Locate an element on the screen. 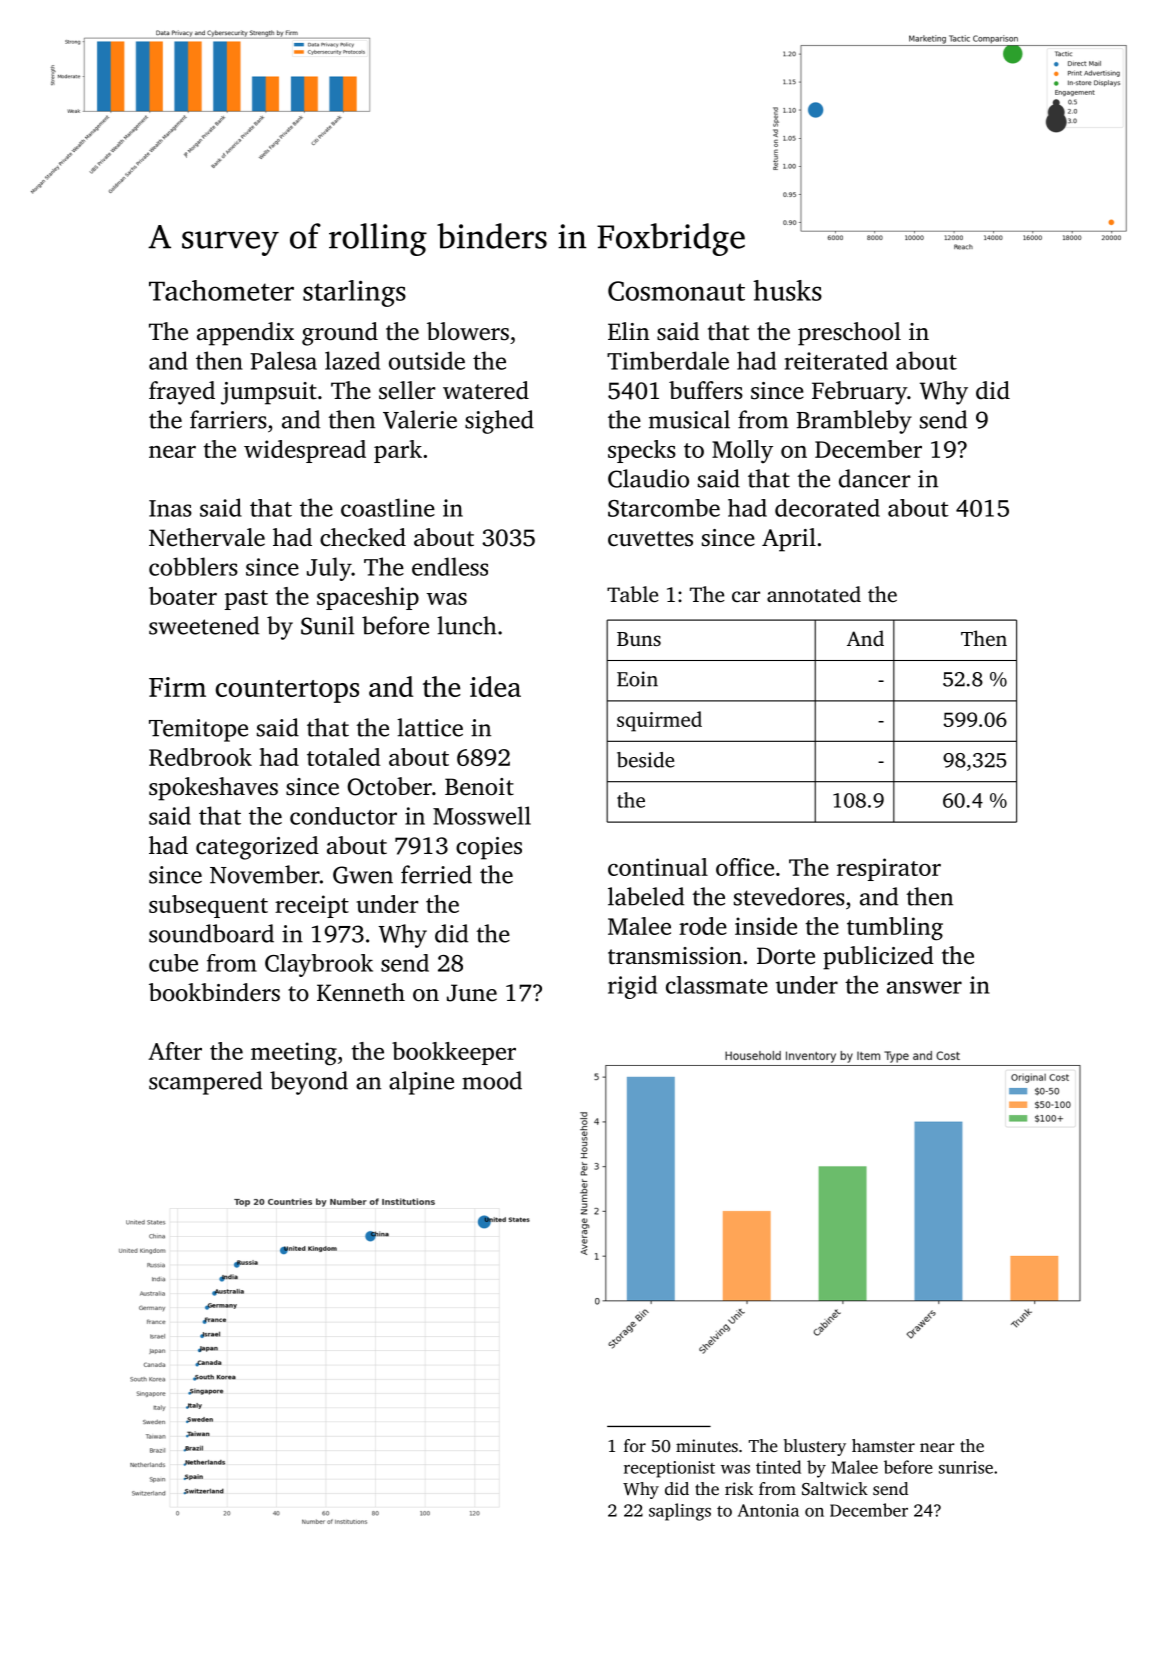  mood is located at coordinates (492, 1080).
